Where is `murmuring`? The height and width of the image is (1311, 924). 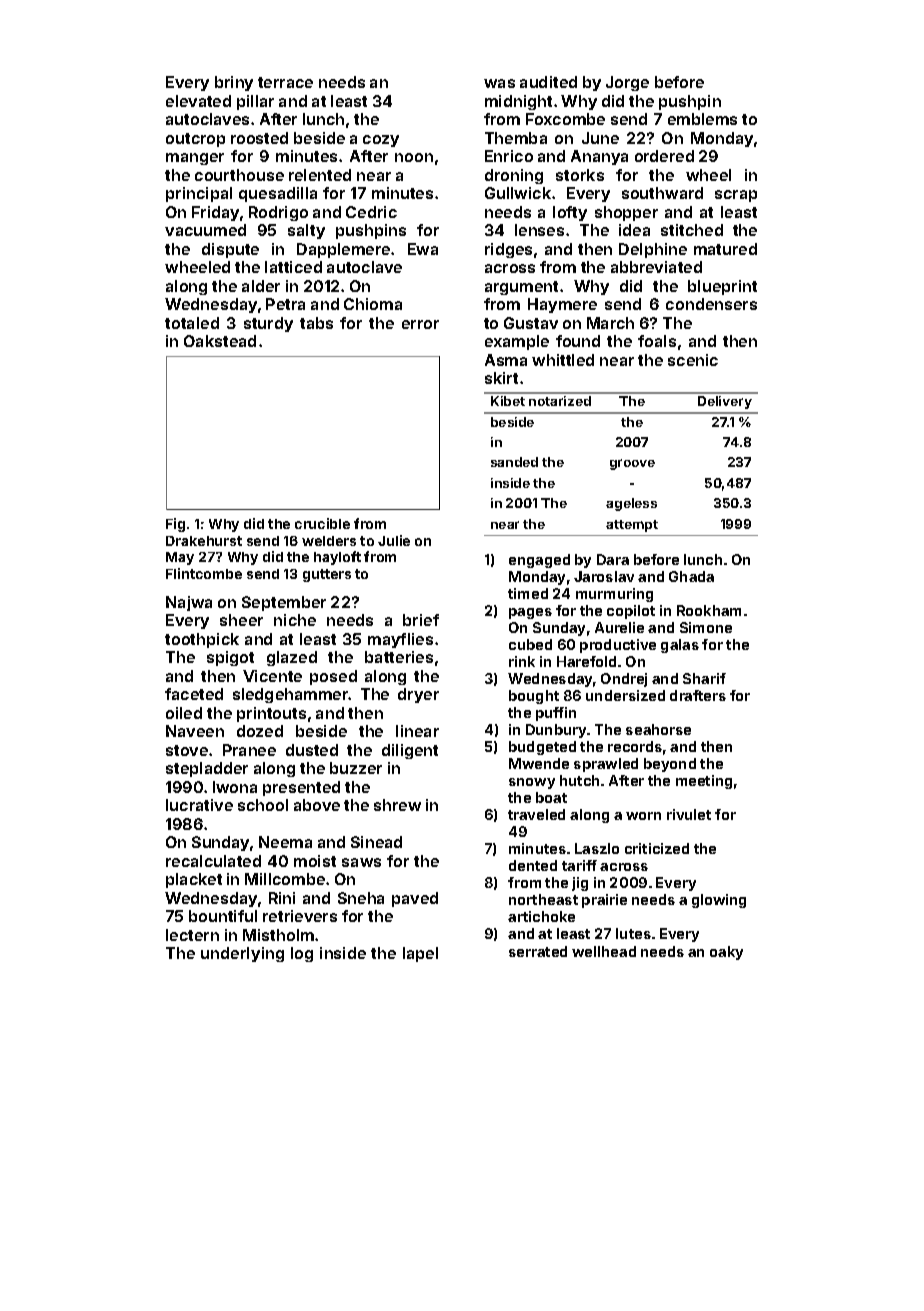 murmuring is located at coordinates (614, 595).
